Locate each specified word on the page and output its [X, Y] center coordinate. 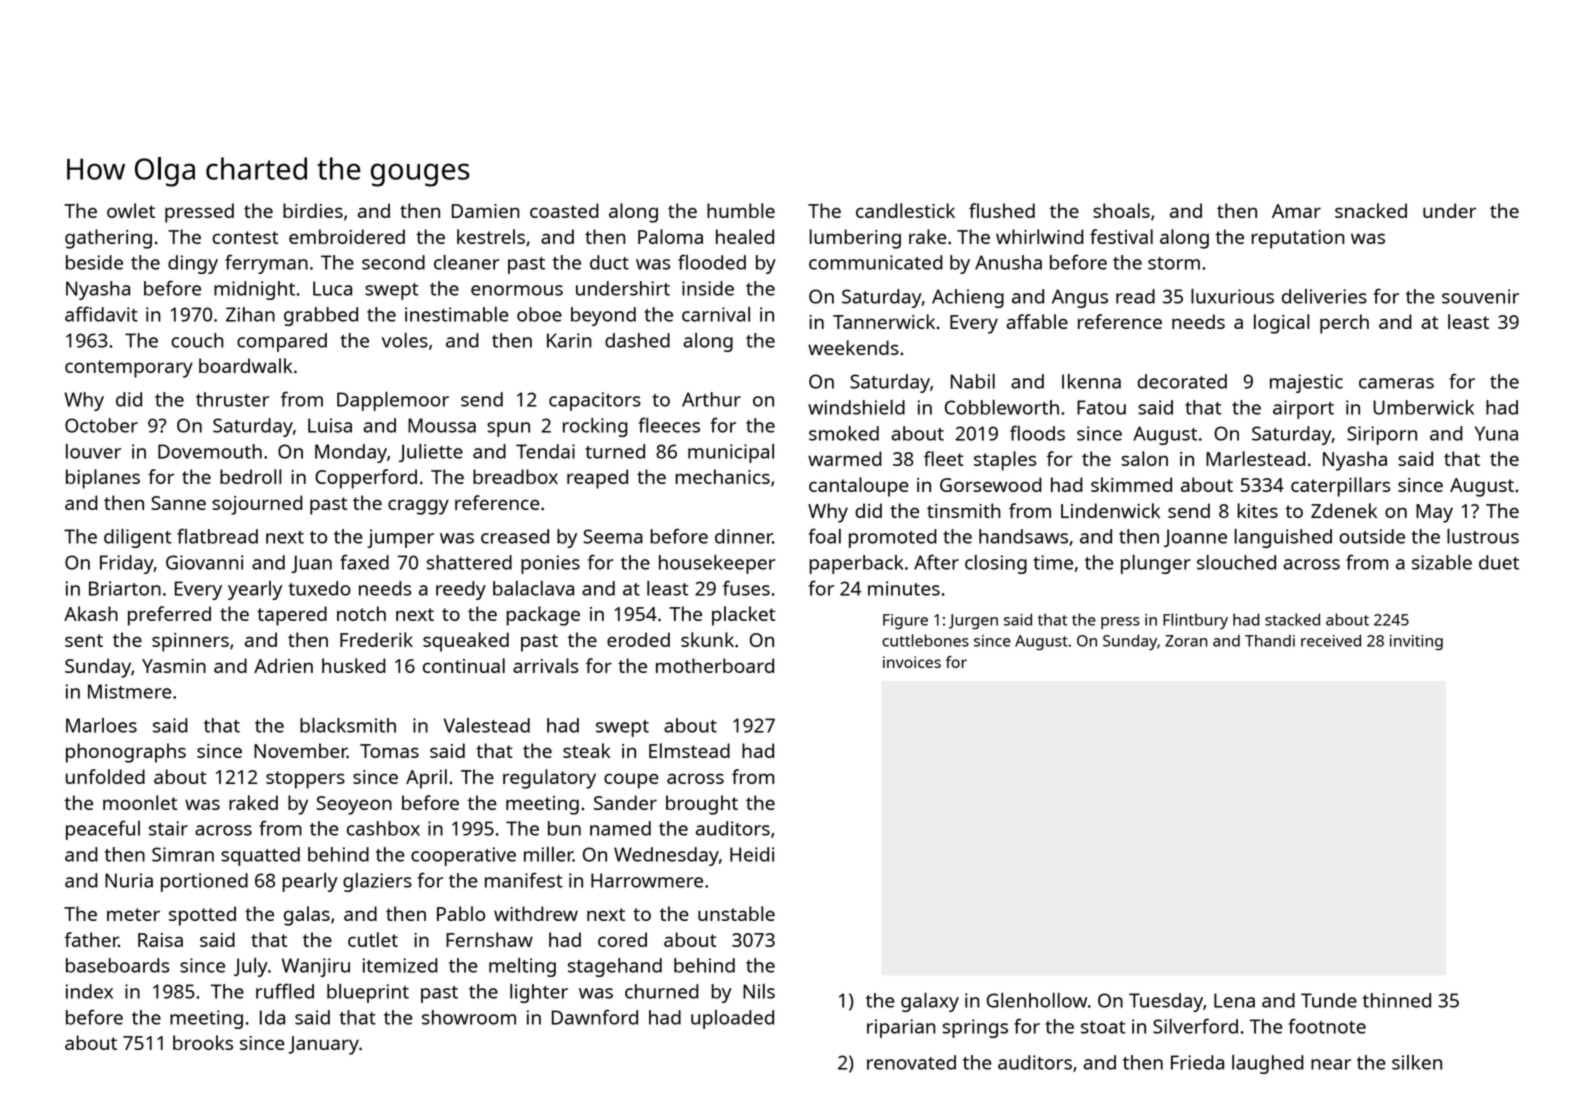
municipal [731, 453]
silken [1417, 1062]
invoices [912, 662]
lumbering [855, 239]
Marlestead [1255, 458]
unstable [736, 913]
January [324, 1045]
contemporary [129, 369]
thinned [1397, 1000]
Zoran [1186, 641]
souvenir [1480, 296]
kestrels [491, 236]
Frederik [376, 639]
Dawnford [595, 1017]
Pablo [461, 913]
